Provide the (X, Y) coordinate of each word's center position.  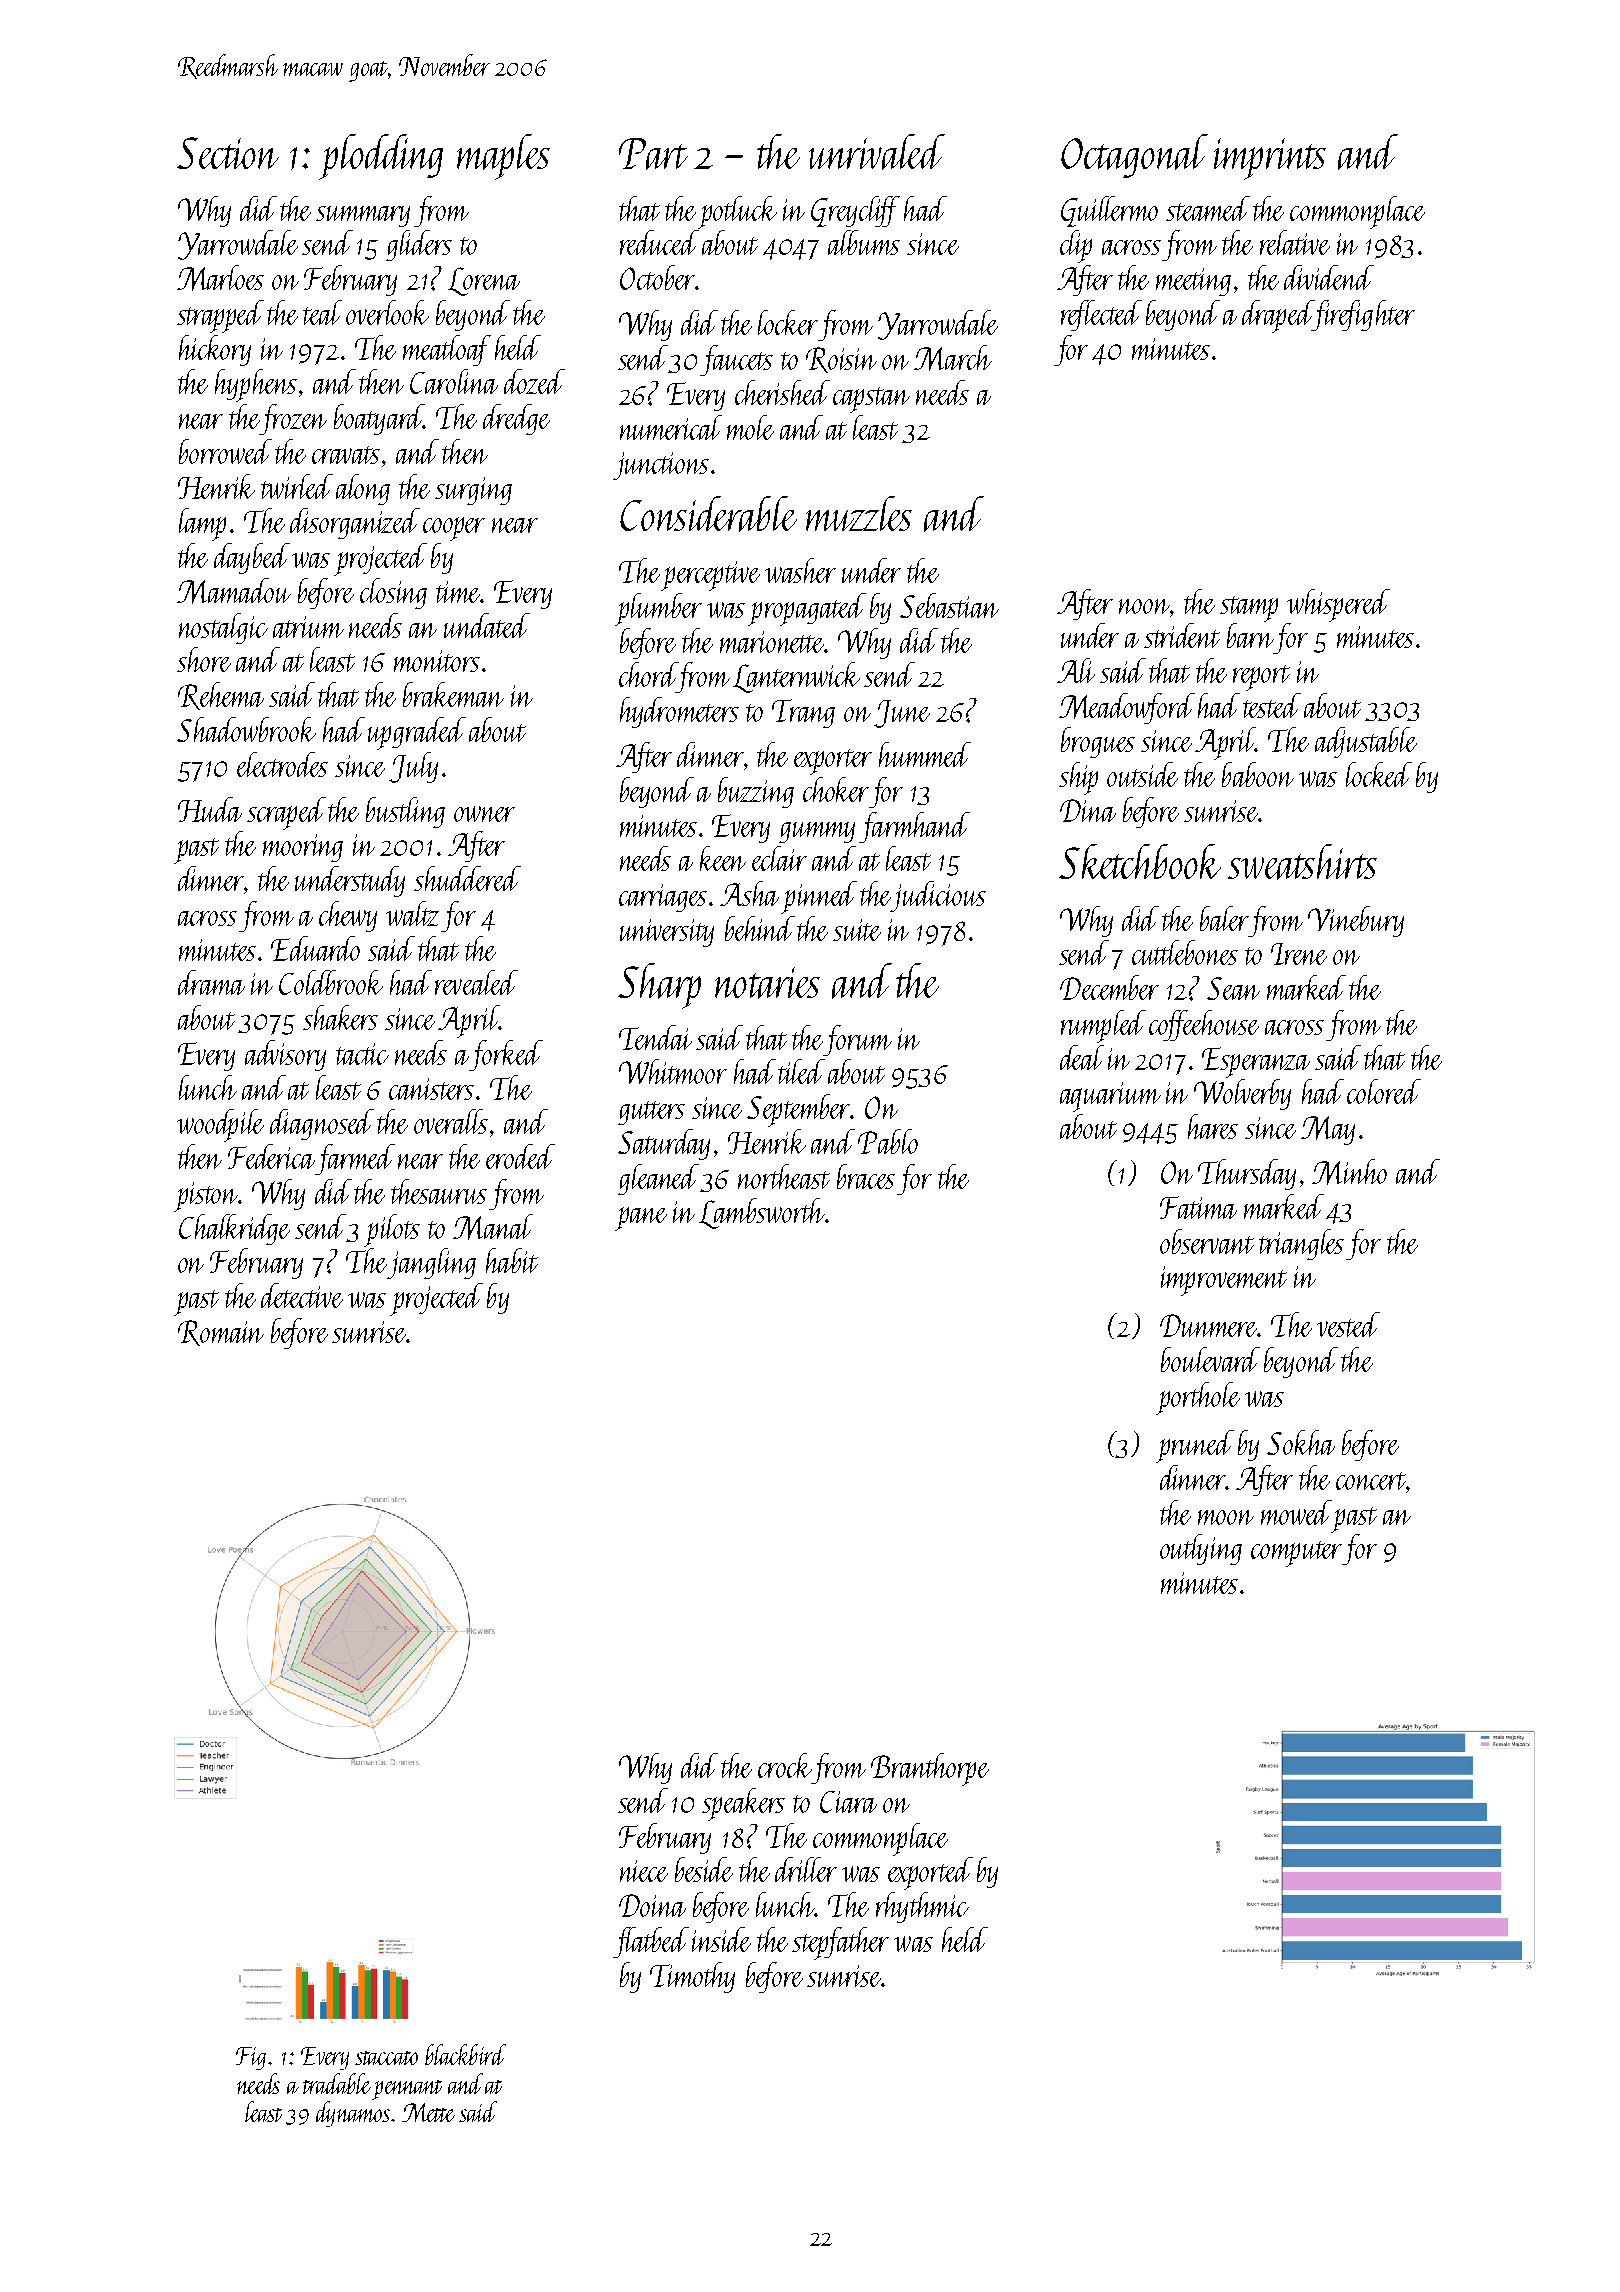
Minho (1349, 1172)
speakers (743, 1804)
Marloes (220, 278)
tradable (337, 2083)
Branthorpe (930, 1769)
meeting (1193, 282)
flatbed (651, 1942)
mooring (303, 848)
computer (1297, 1554)
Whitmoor (673, 1071)
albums (864, 242)
